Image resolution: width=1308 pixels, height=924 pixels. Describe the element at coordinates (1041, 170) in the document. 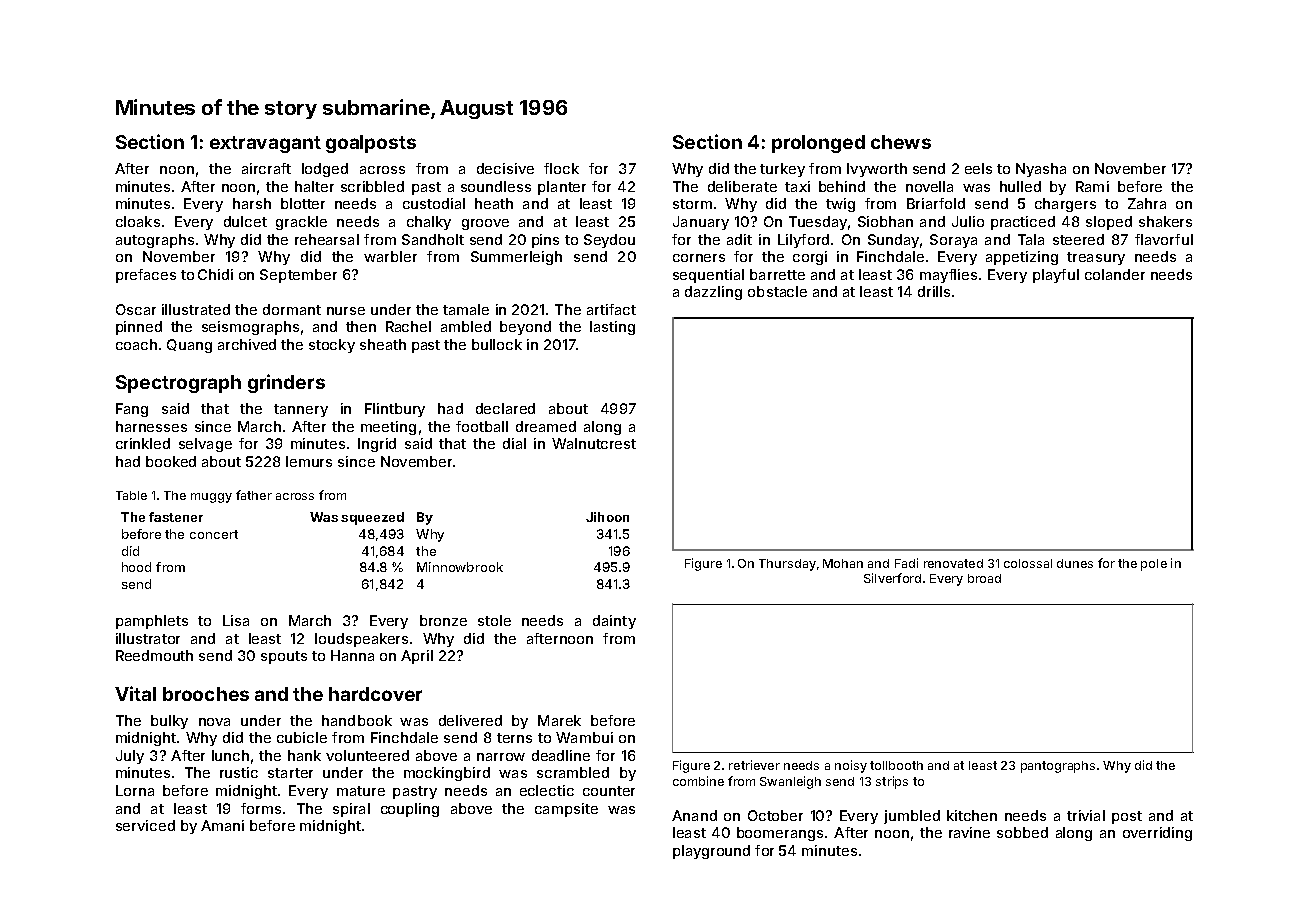

I see `Nyasha` at that location.
